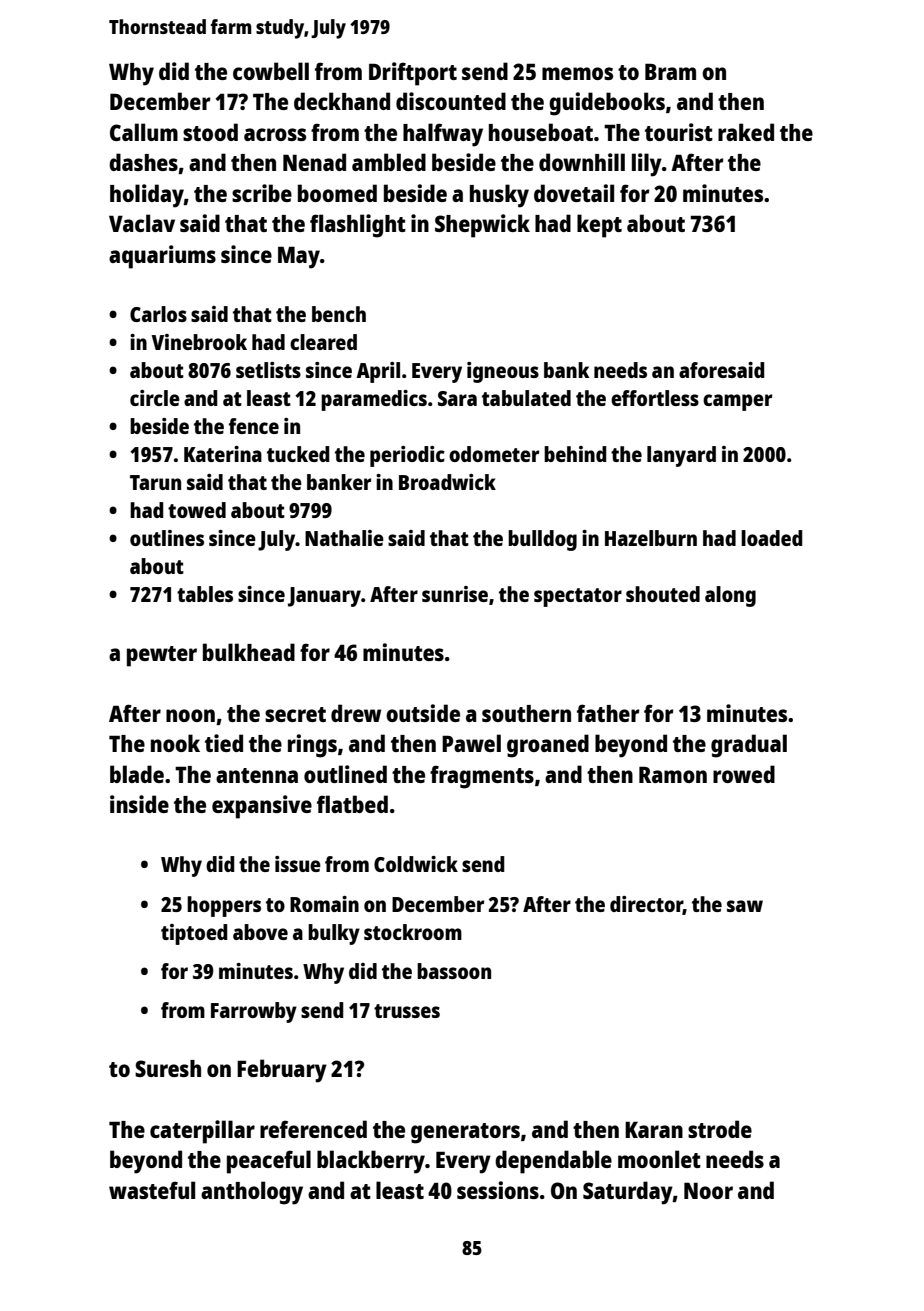 This screenshot has height=1311, width=924. I want to click on effortless, so click(655, 398).
